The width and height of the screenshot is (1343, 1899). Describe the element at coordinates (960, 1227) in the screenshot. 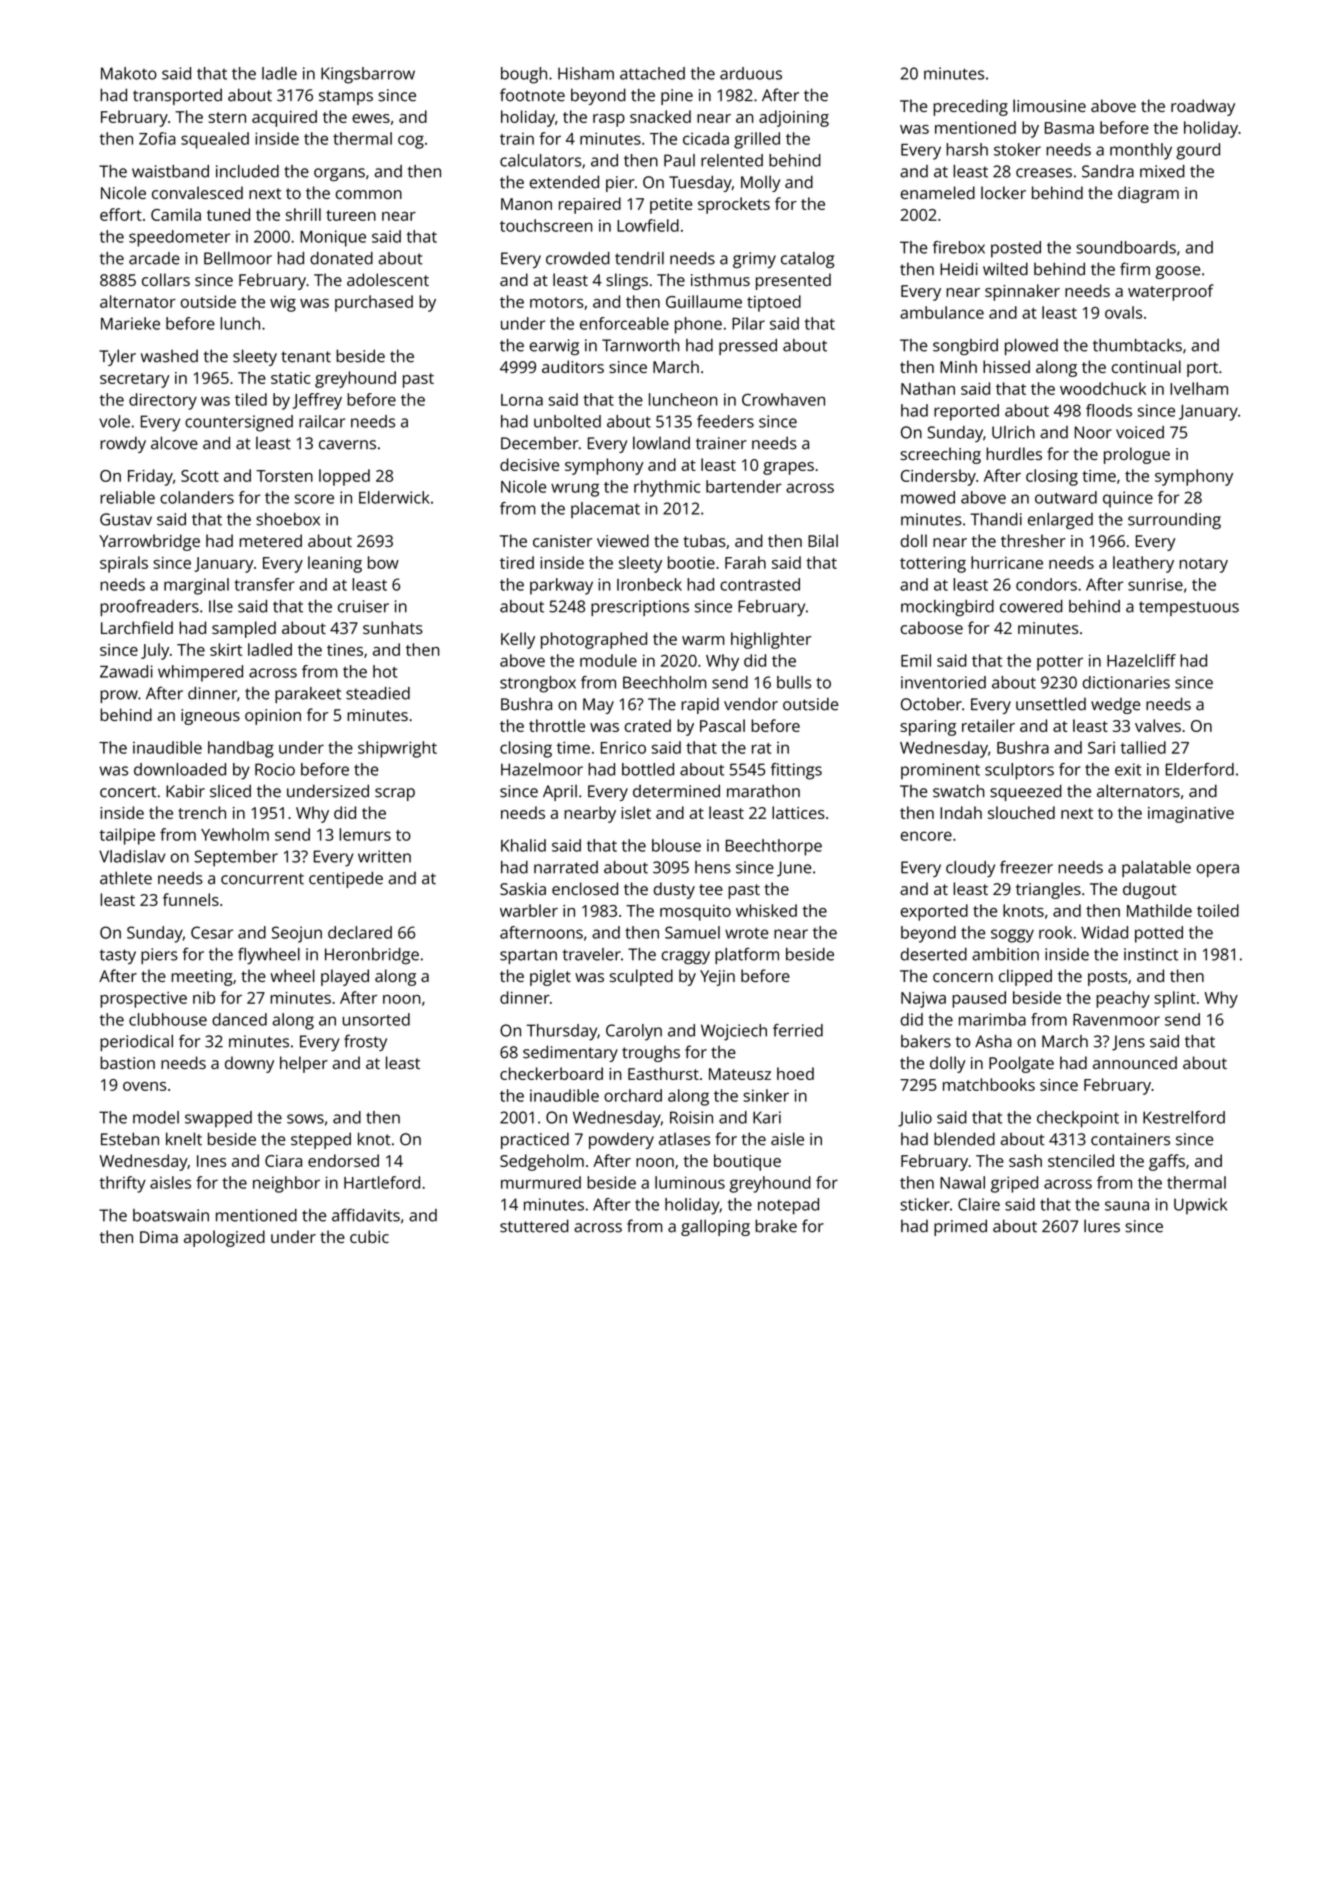

I see `primed` at that location.
